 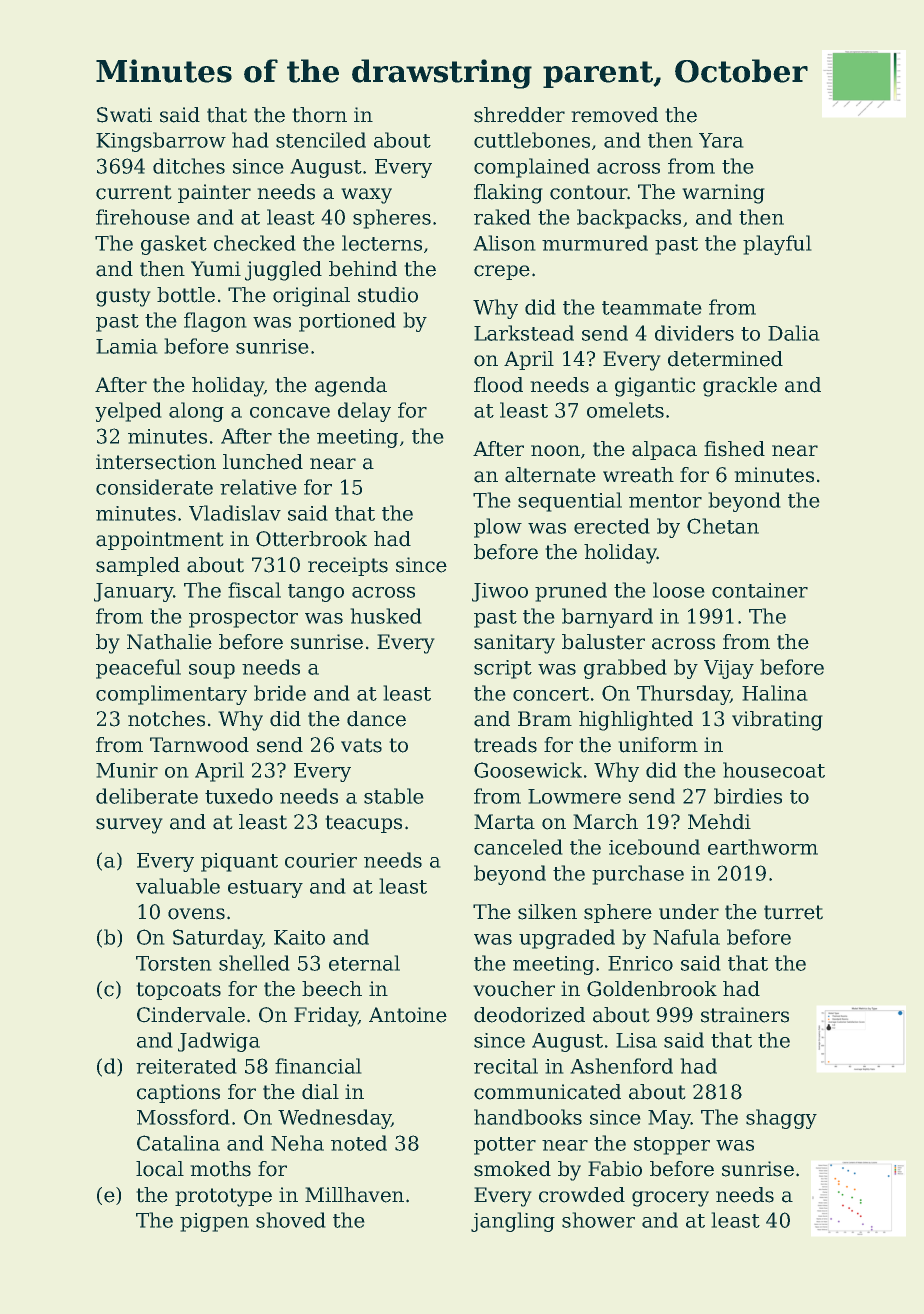 I want to click on waxy, so click(x=366, y=196).
